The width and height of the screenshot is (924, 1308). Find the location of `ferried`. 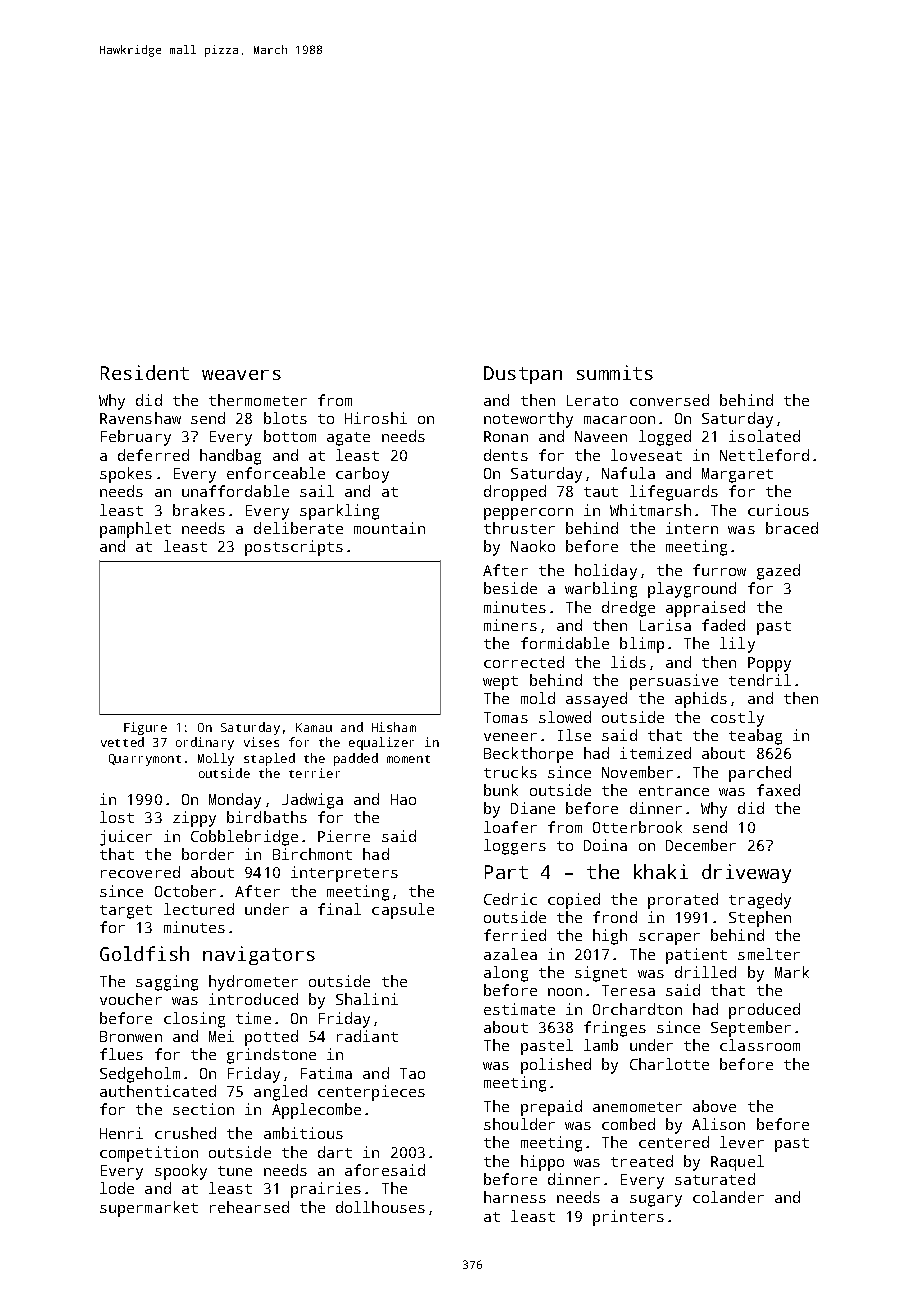

ferried is located at coordinates (515, 935).
